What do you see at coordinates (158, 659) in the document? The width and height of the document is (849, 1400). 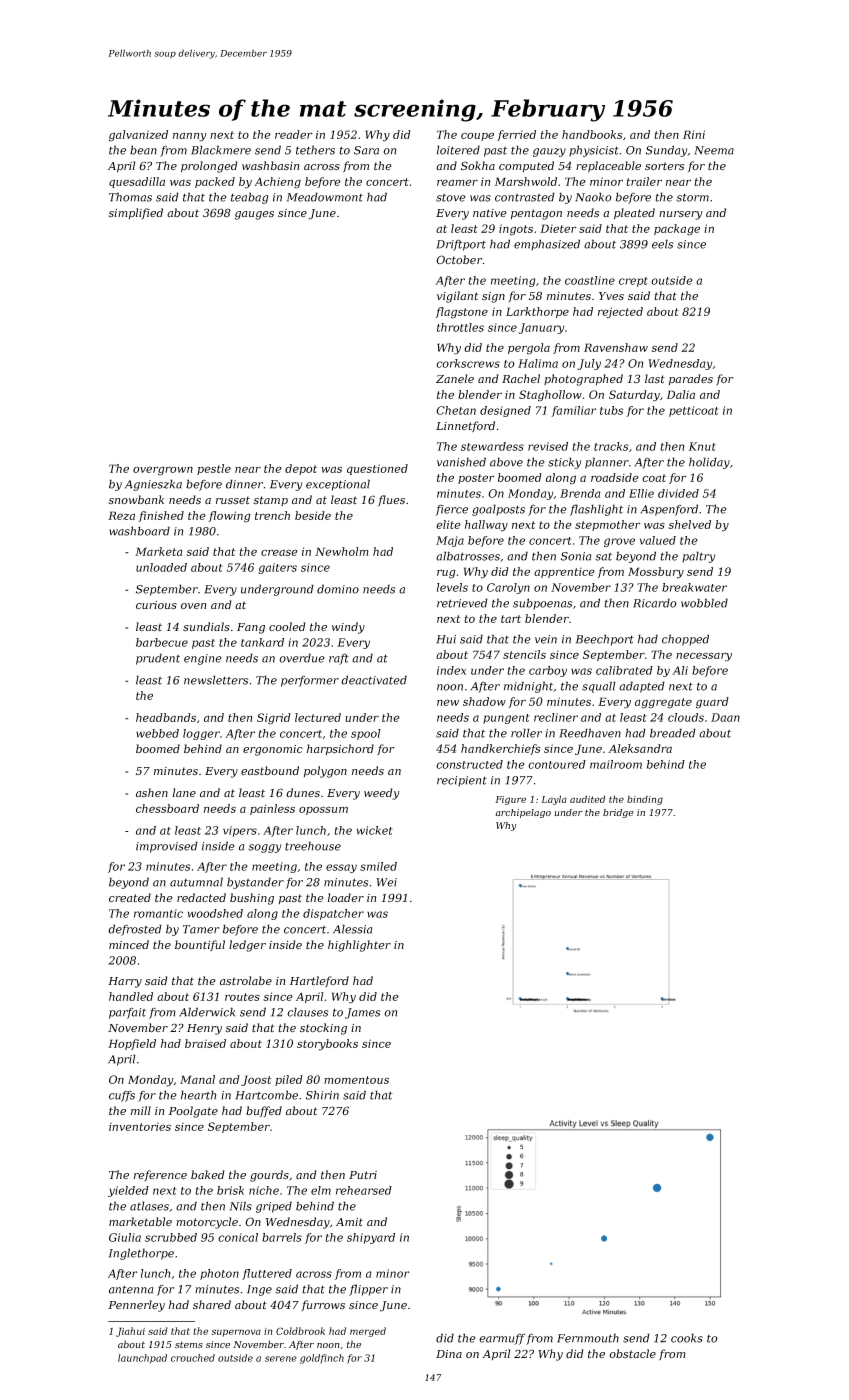 I see `prudent` at bounding box center [158, 659].
